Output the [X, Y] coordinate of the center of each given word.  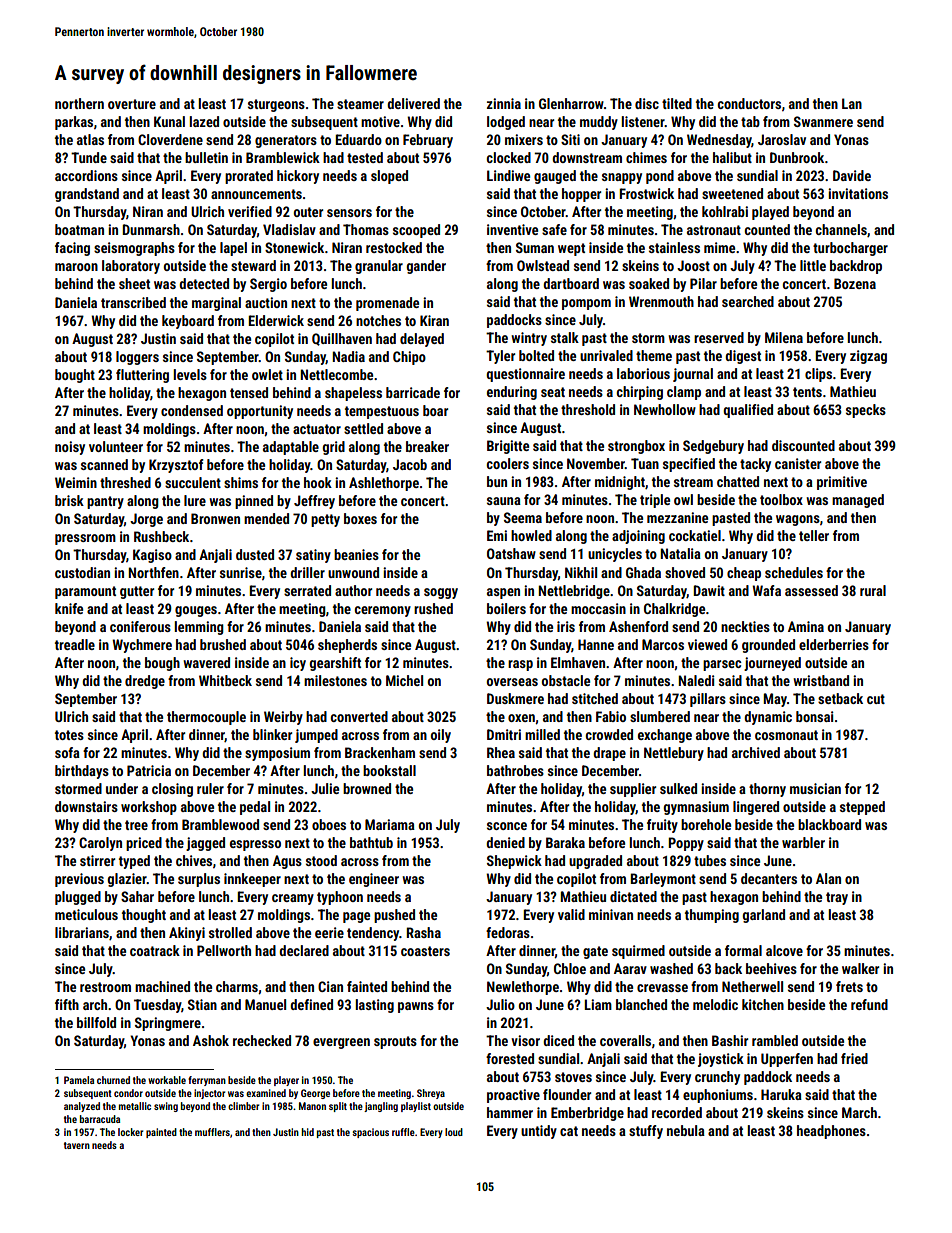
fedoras [508, 932]
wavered [206, 662]
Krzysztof [176, 466]
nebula [686, 1130]
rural [873, 590]
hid [307, 1132]
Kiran [434, 320]
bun [497, 481]
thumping [712, 916]
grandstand [87, 195]
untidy [539, 1132]
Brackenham [380, 752]
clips [818, 375]
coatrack [155, 950]
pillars [708, 700]
